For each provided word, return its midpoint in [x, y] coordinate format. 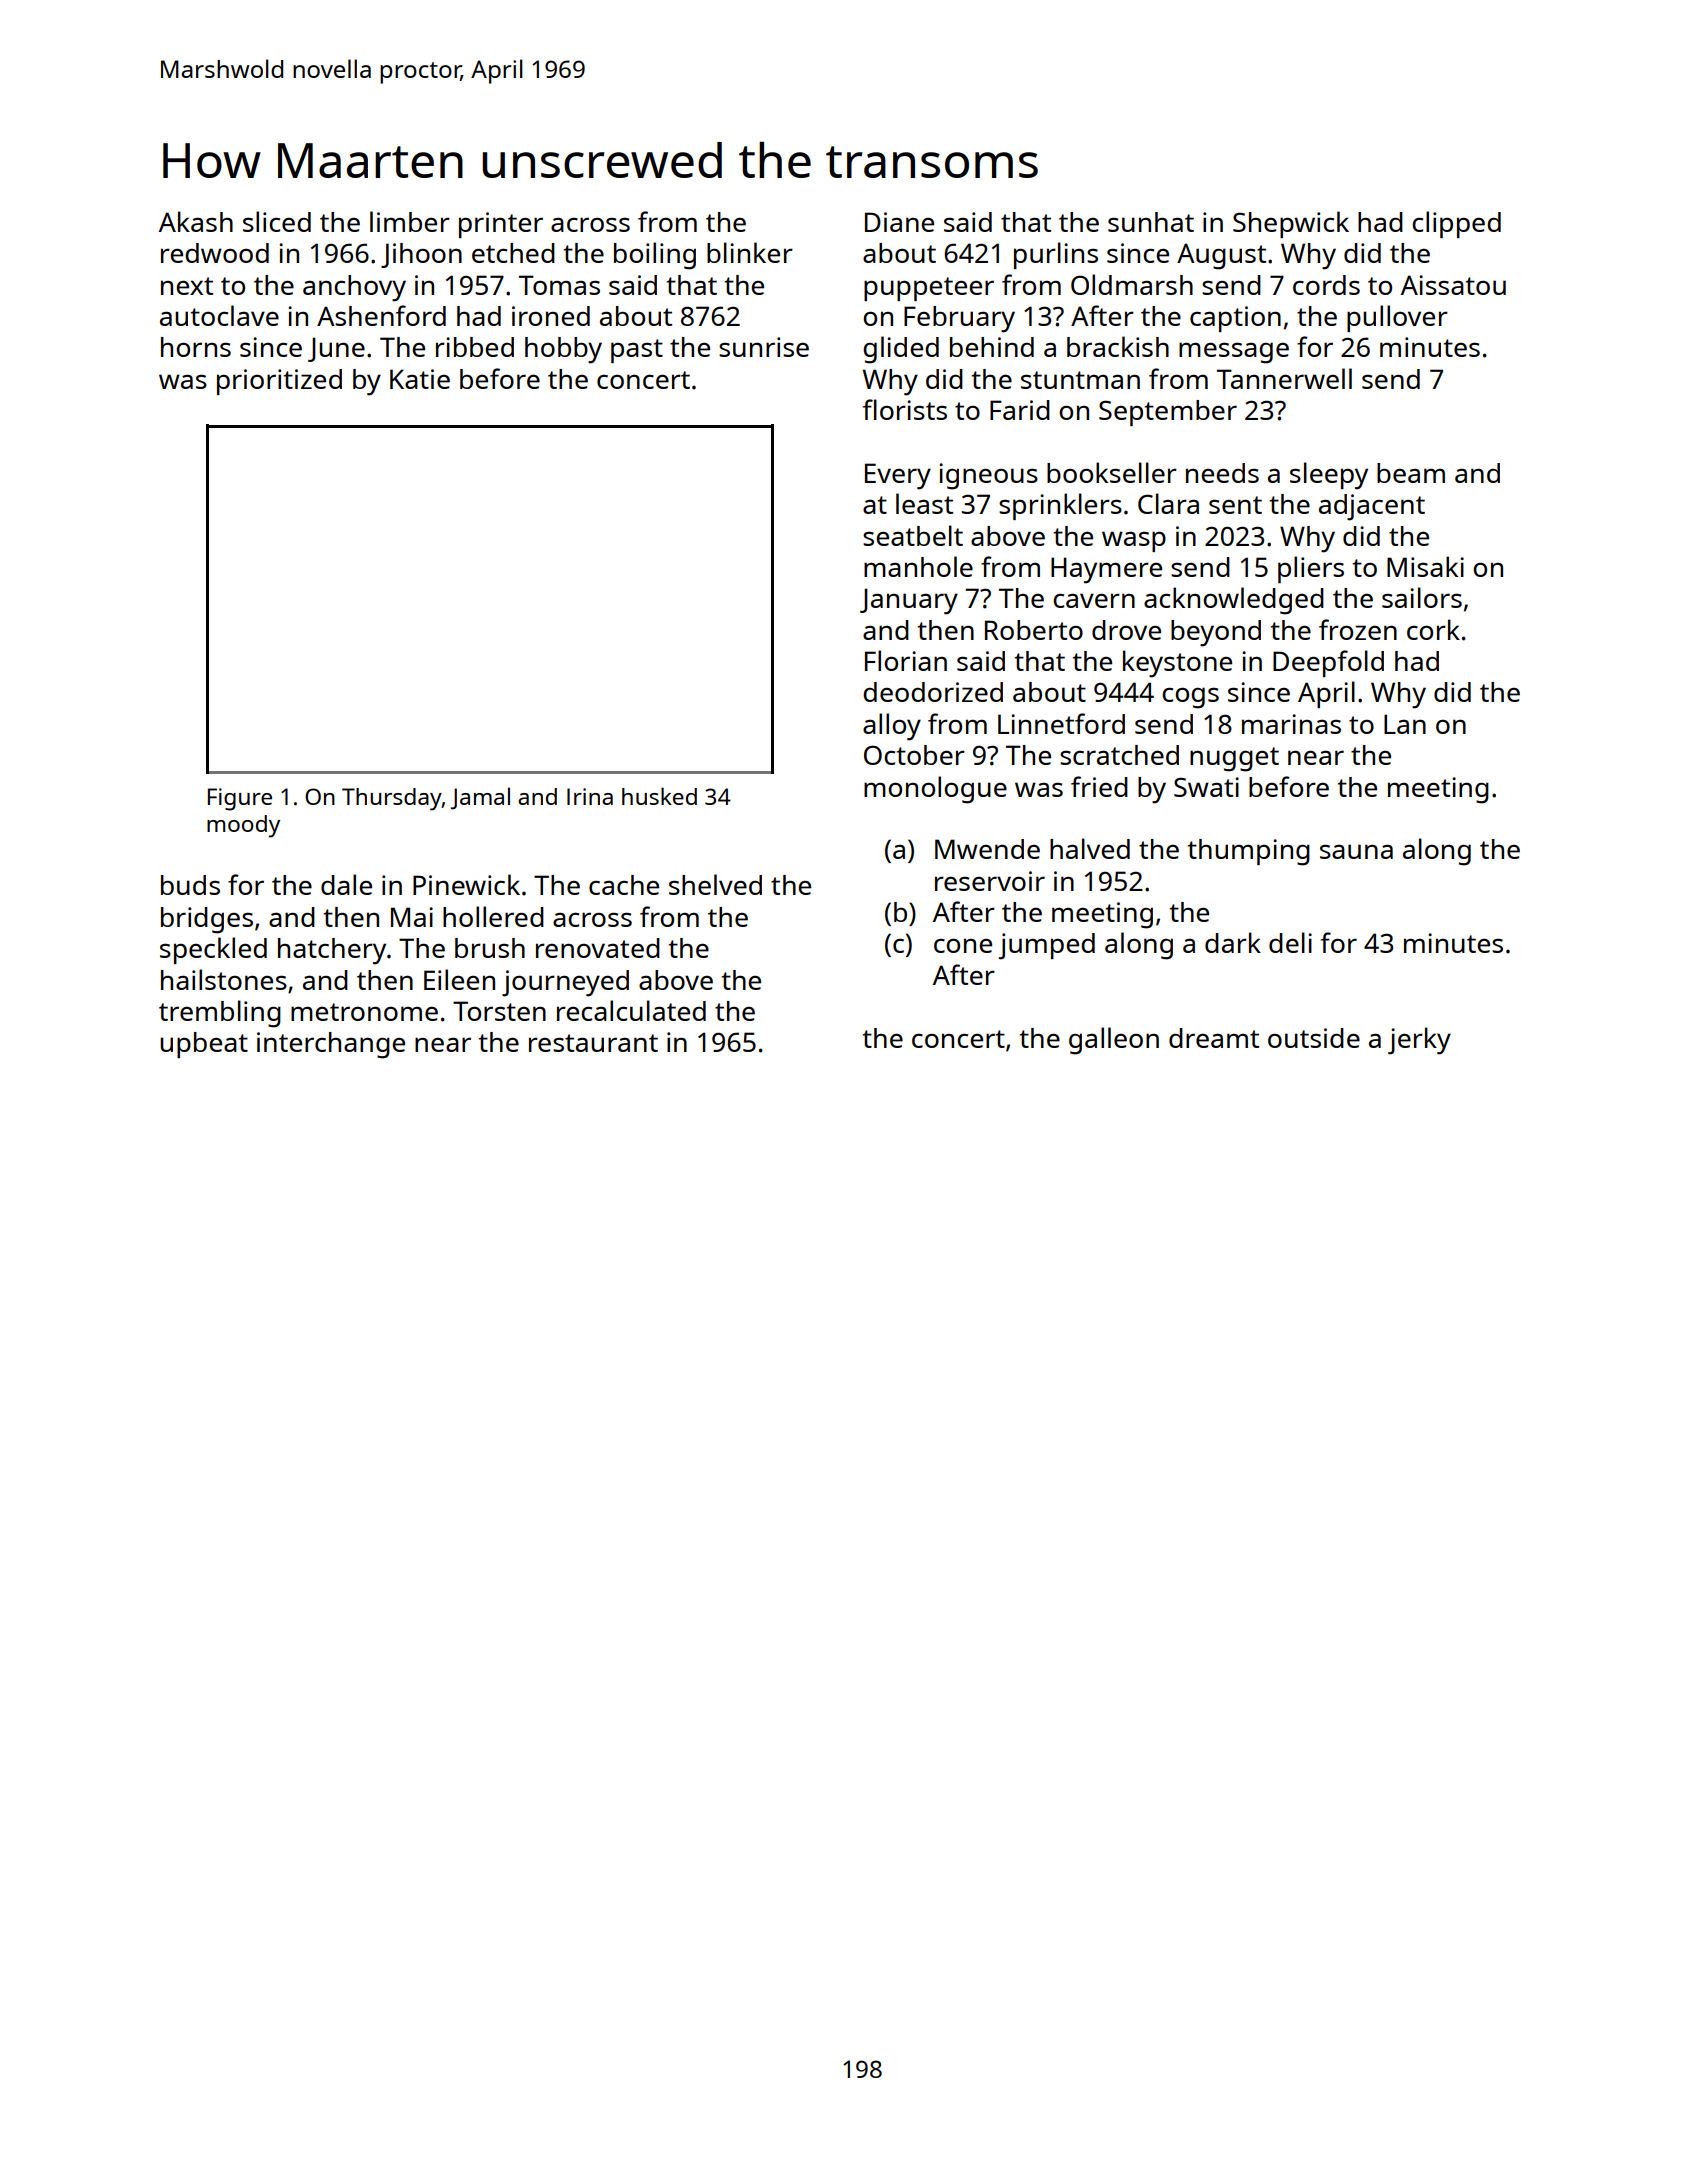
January [909, 601]
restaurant [593, 1043]
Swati [1206, 787]
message [1234, 353]
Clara [1168, 503]
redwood [215, 253]
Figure [240, 799]
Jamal [480, 798]
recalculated [631, 1010]
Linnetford [1061, 723]
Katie [420, 379]
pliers [1311, 569]
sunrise [764, 347]
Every [898, 476]
